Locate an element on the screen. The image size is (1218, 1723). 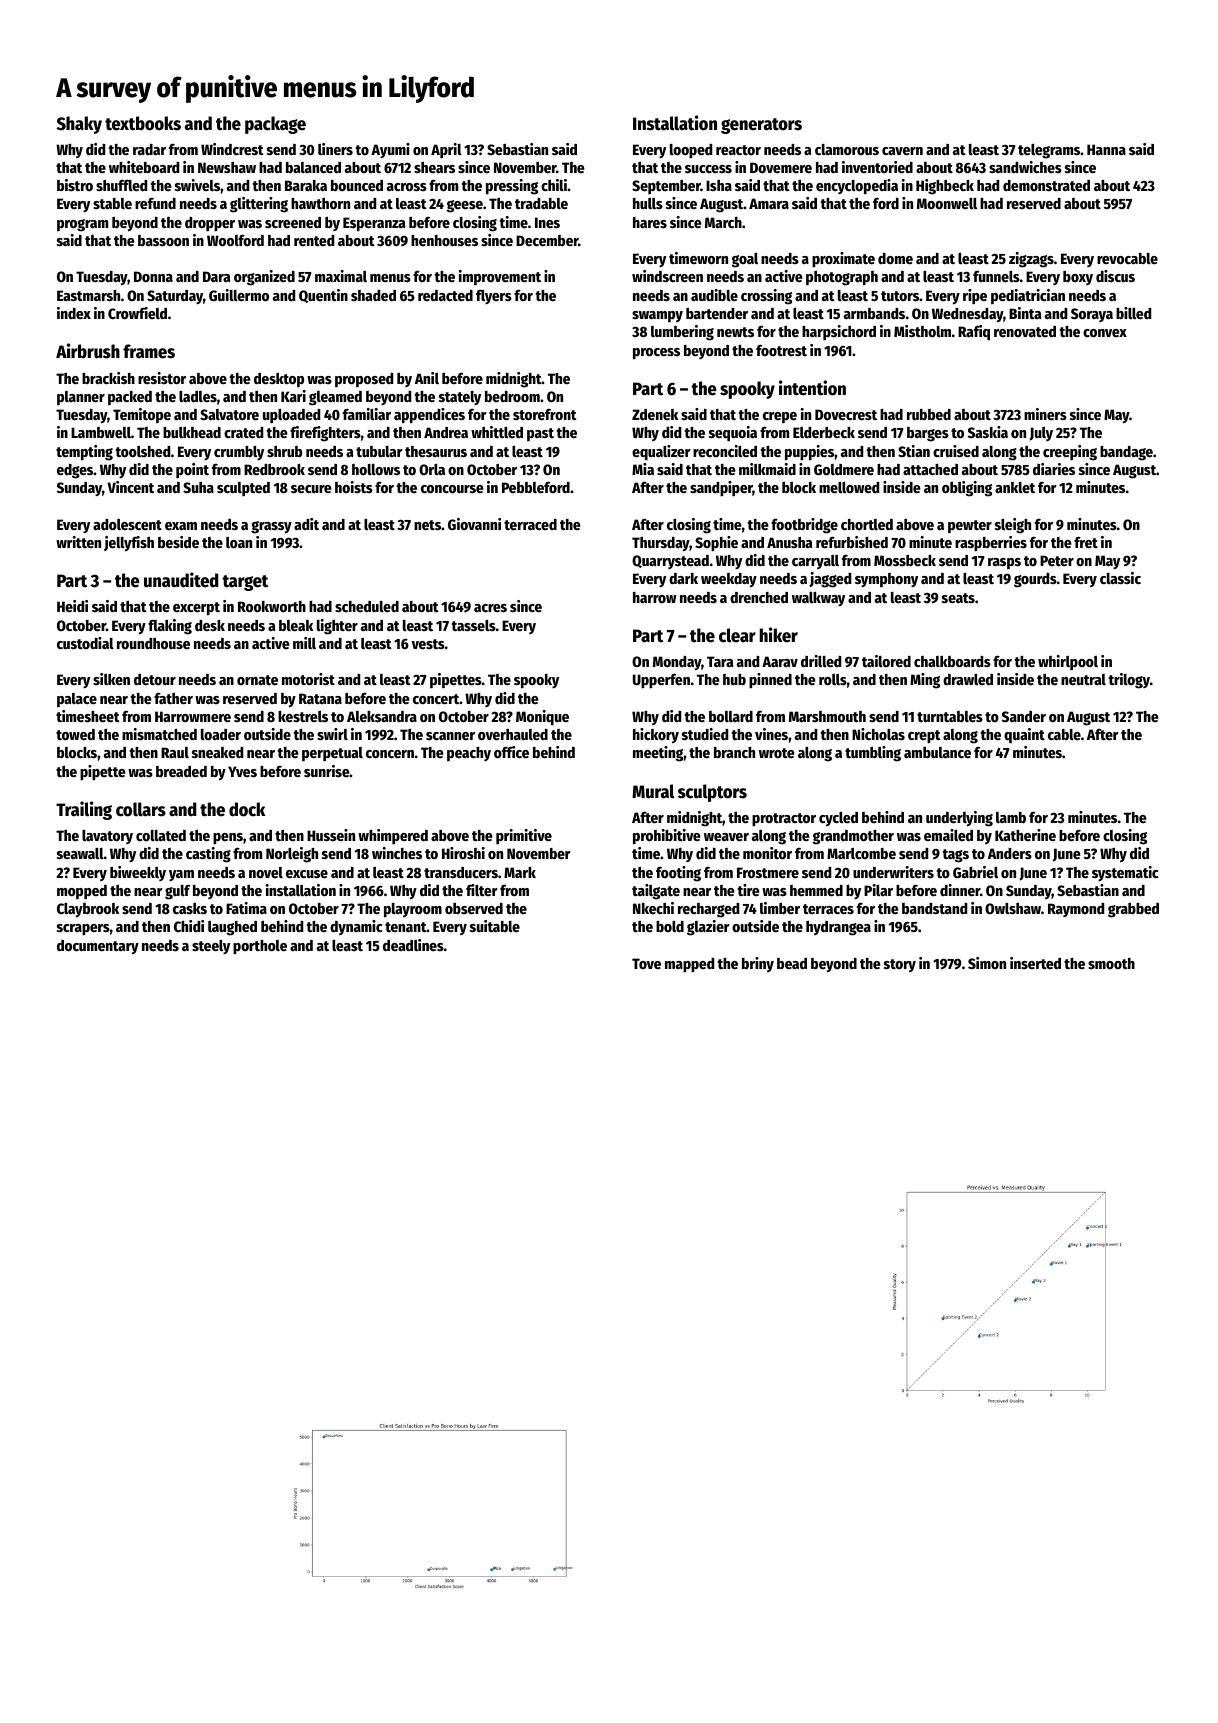
textbooks is located at coordinates (143, 123).
